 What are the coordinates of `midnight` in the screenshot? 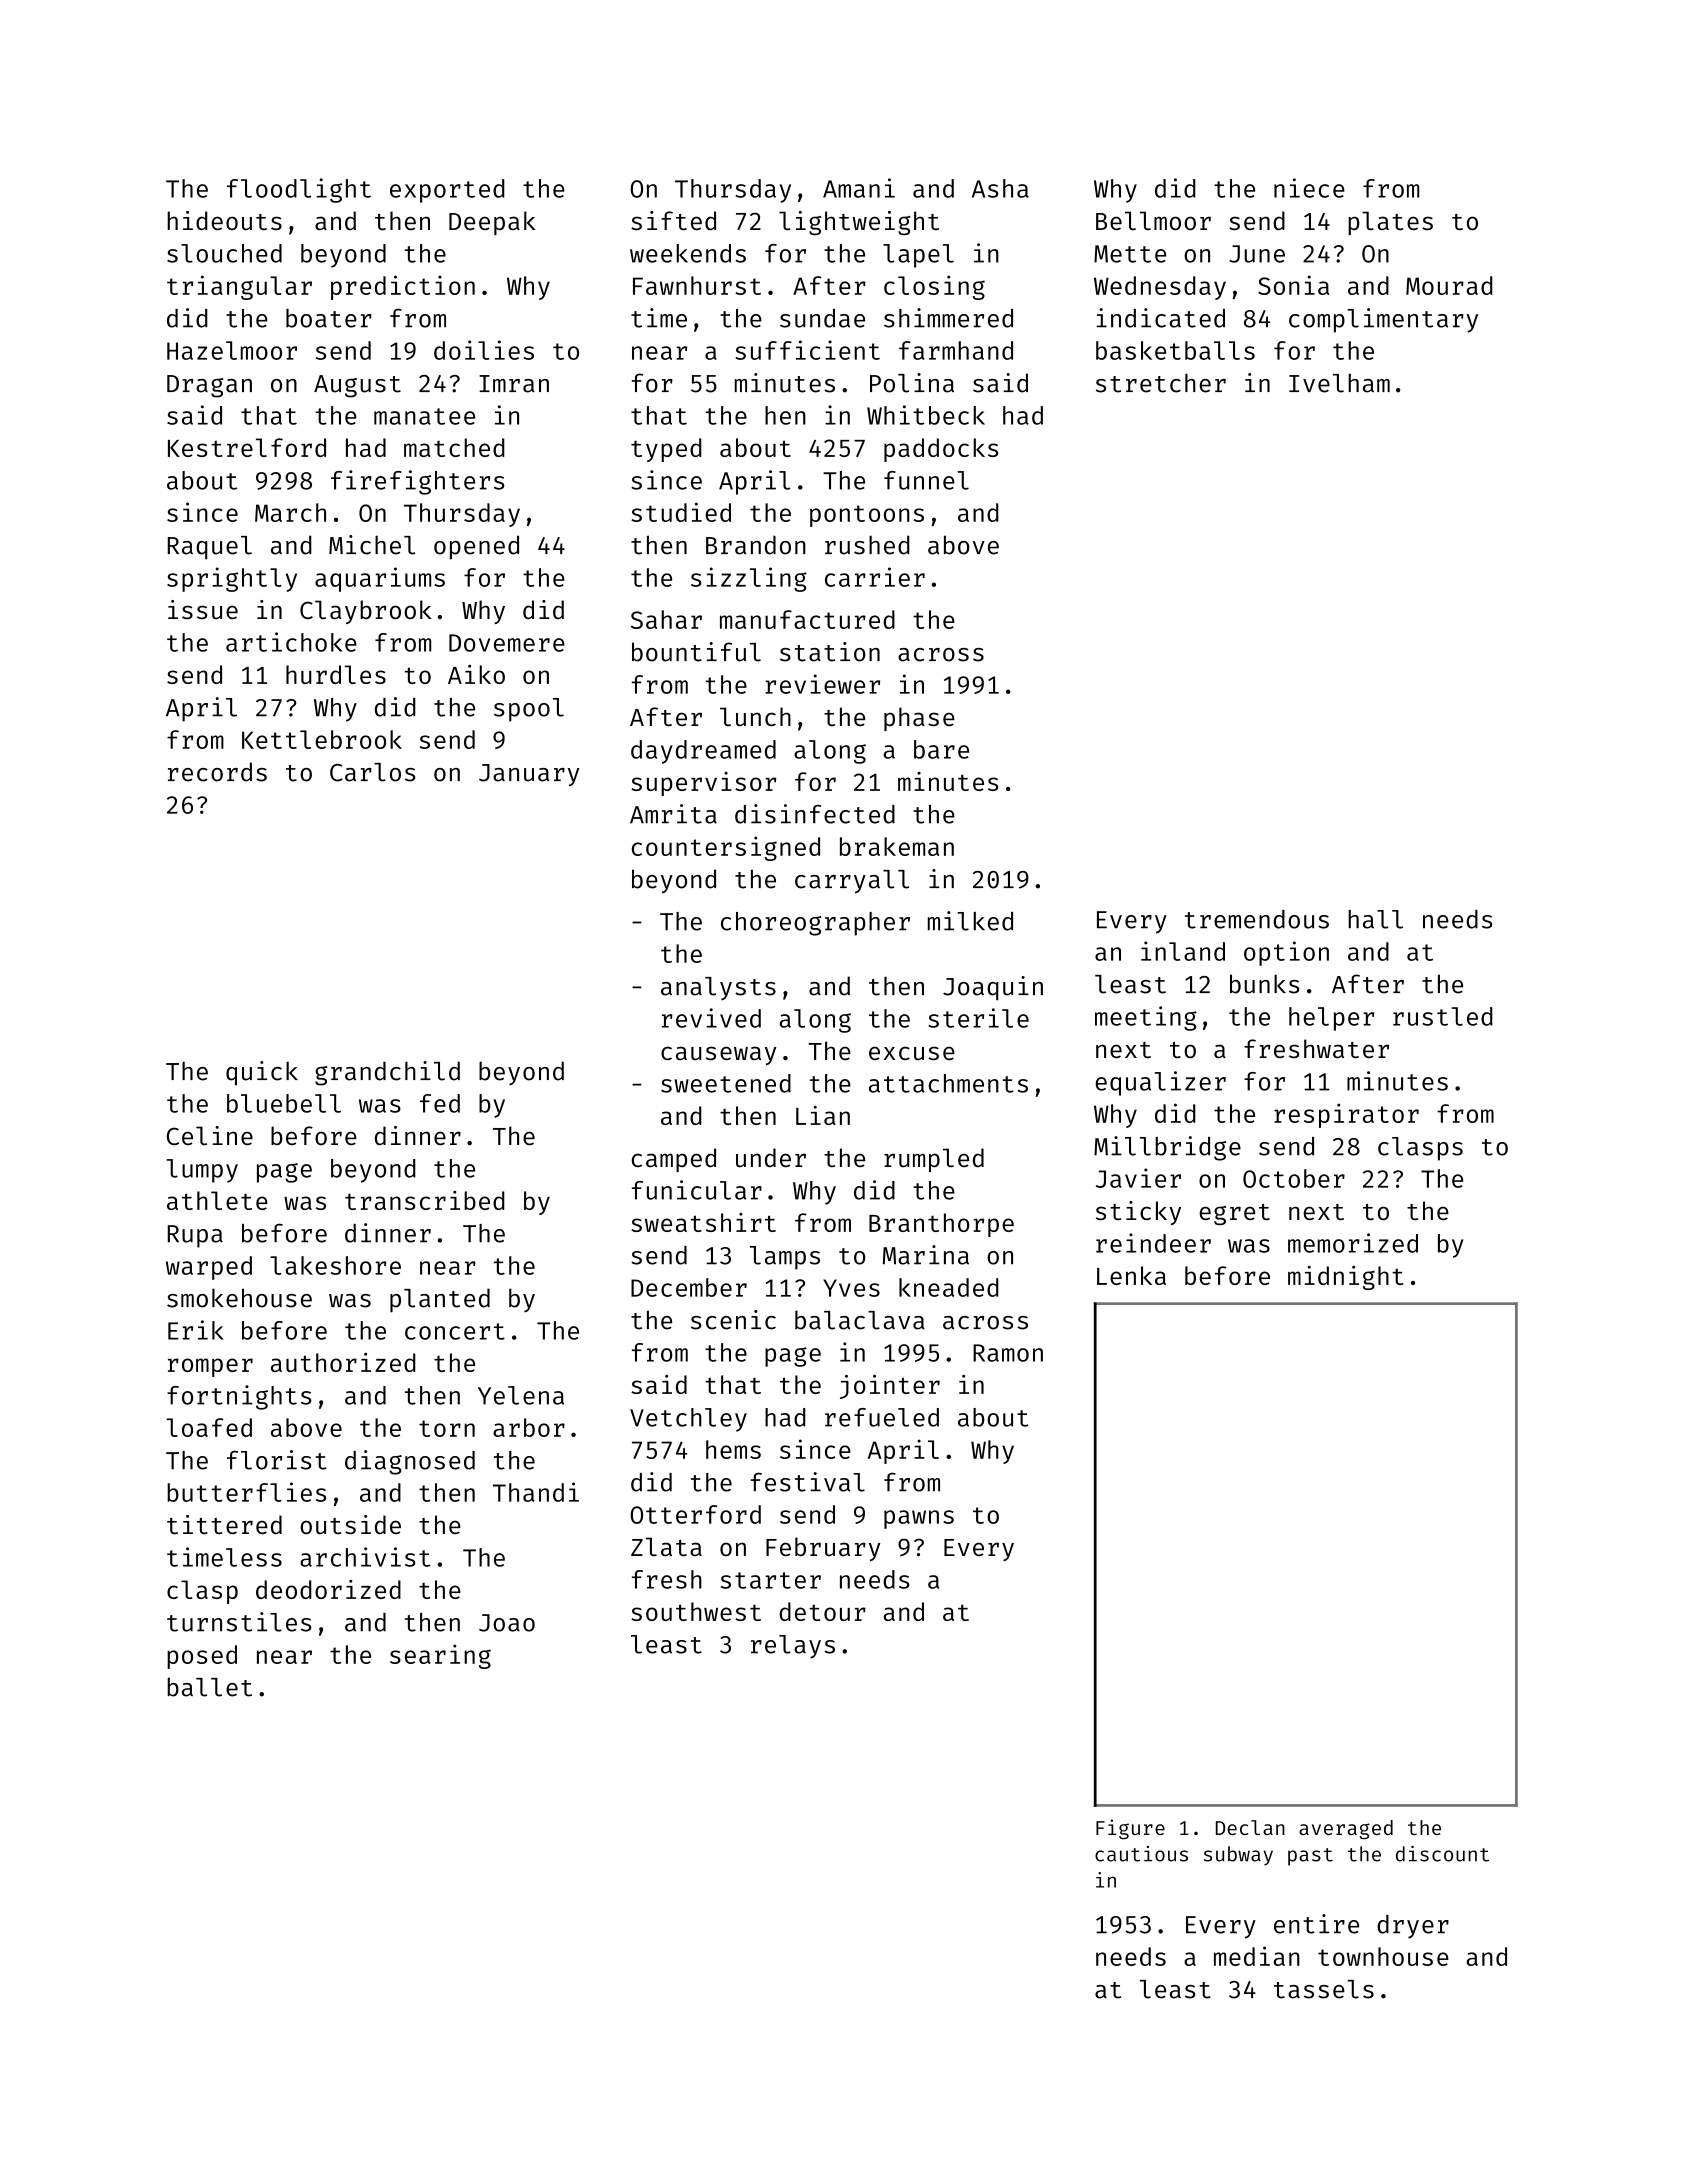 It's located at (1345, 1278).
